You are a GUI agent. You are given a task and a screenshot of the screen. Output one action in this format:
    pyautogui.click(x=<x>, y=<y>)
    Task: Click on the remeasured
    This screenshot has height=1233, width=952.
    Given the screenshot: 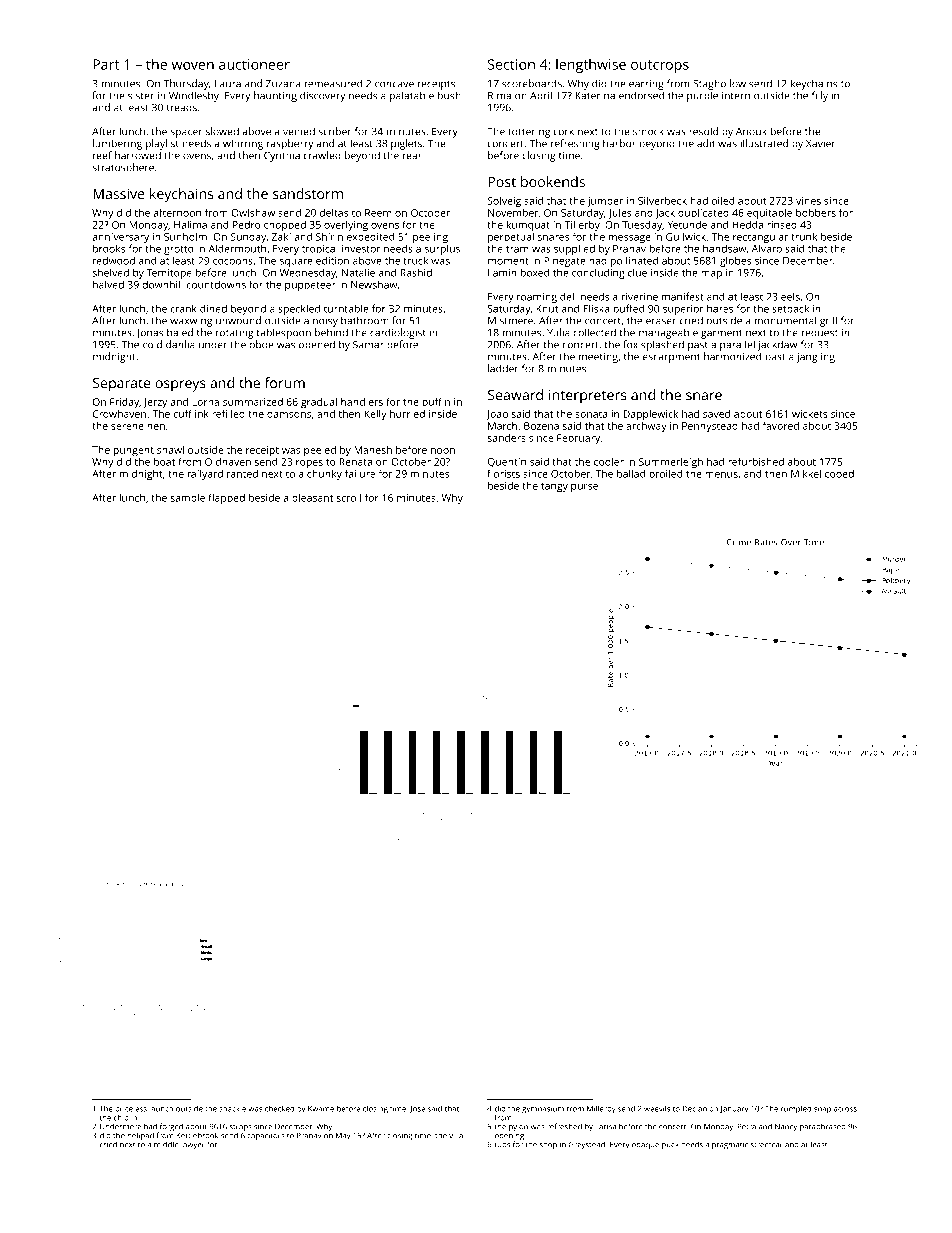 What is the action you would take?
    pyautogui.click(x=333, y=83)
